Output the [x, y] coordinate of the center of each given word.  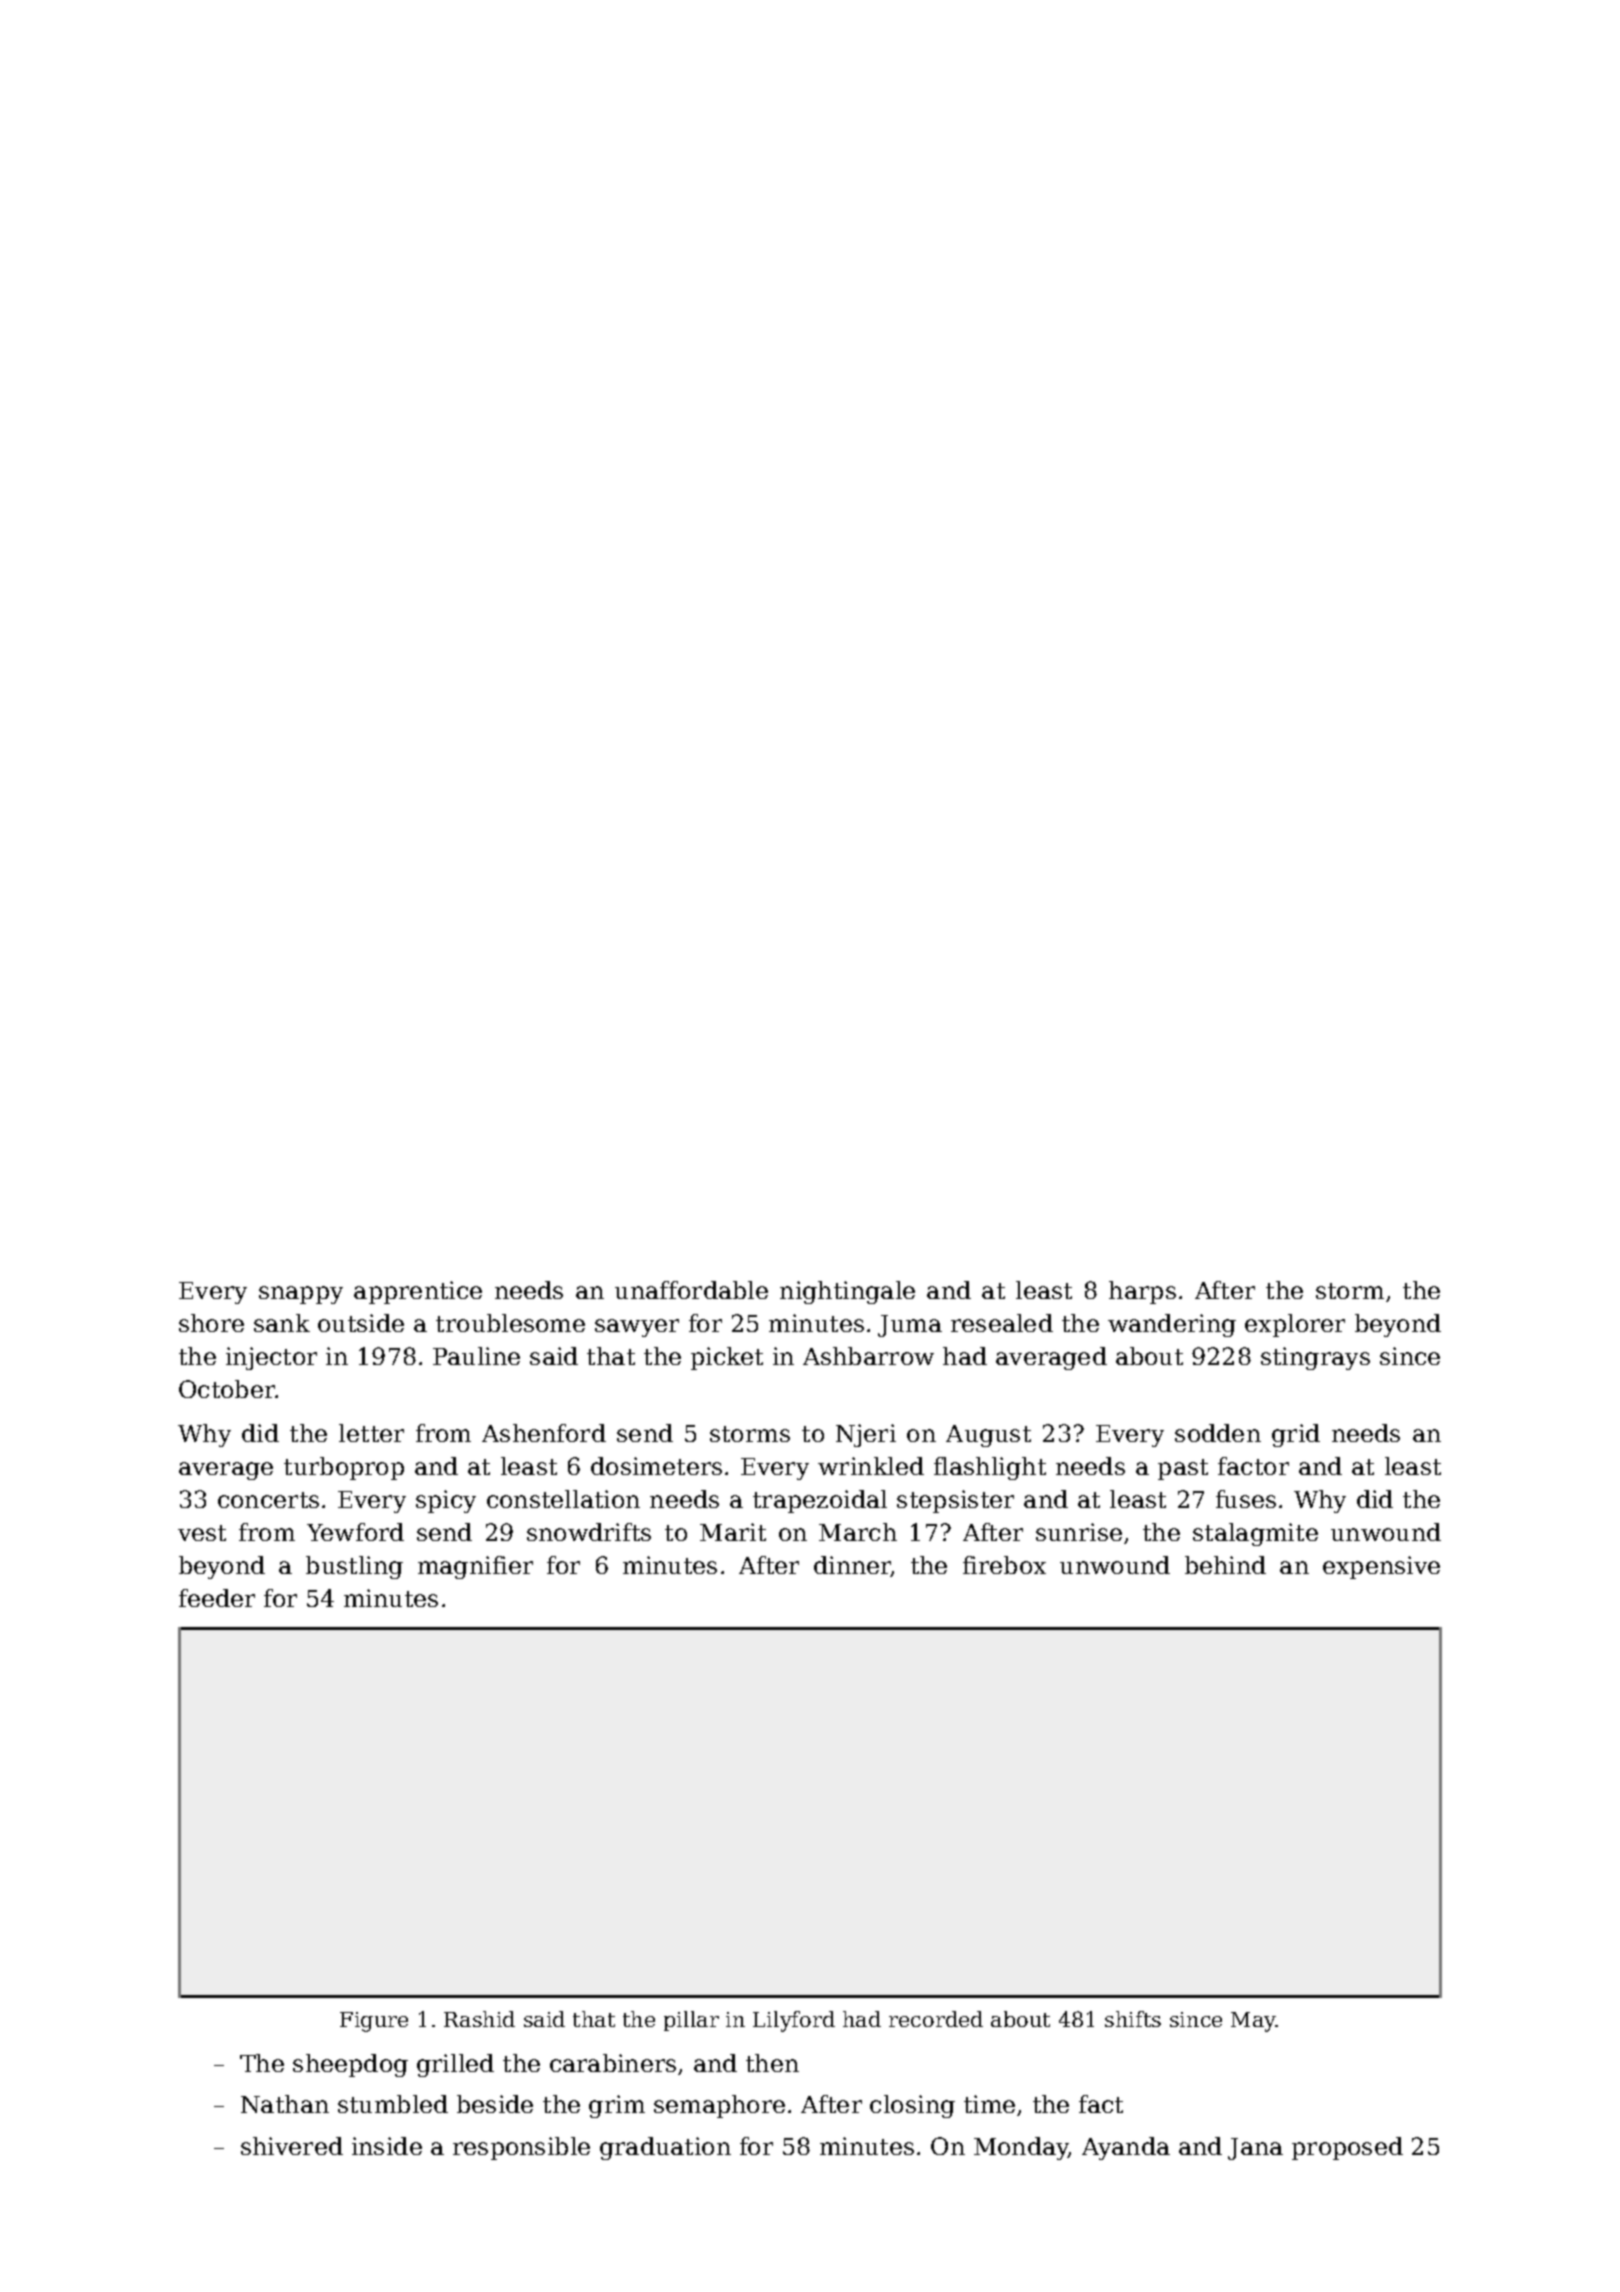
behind [1225, 1565]
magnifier [475, 1567]
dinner [852, 1566]
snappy [301, 1295]
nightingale [847, 1292]
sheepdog [350, 2065]
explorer [1295, 1325]
